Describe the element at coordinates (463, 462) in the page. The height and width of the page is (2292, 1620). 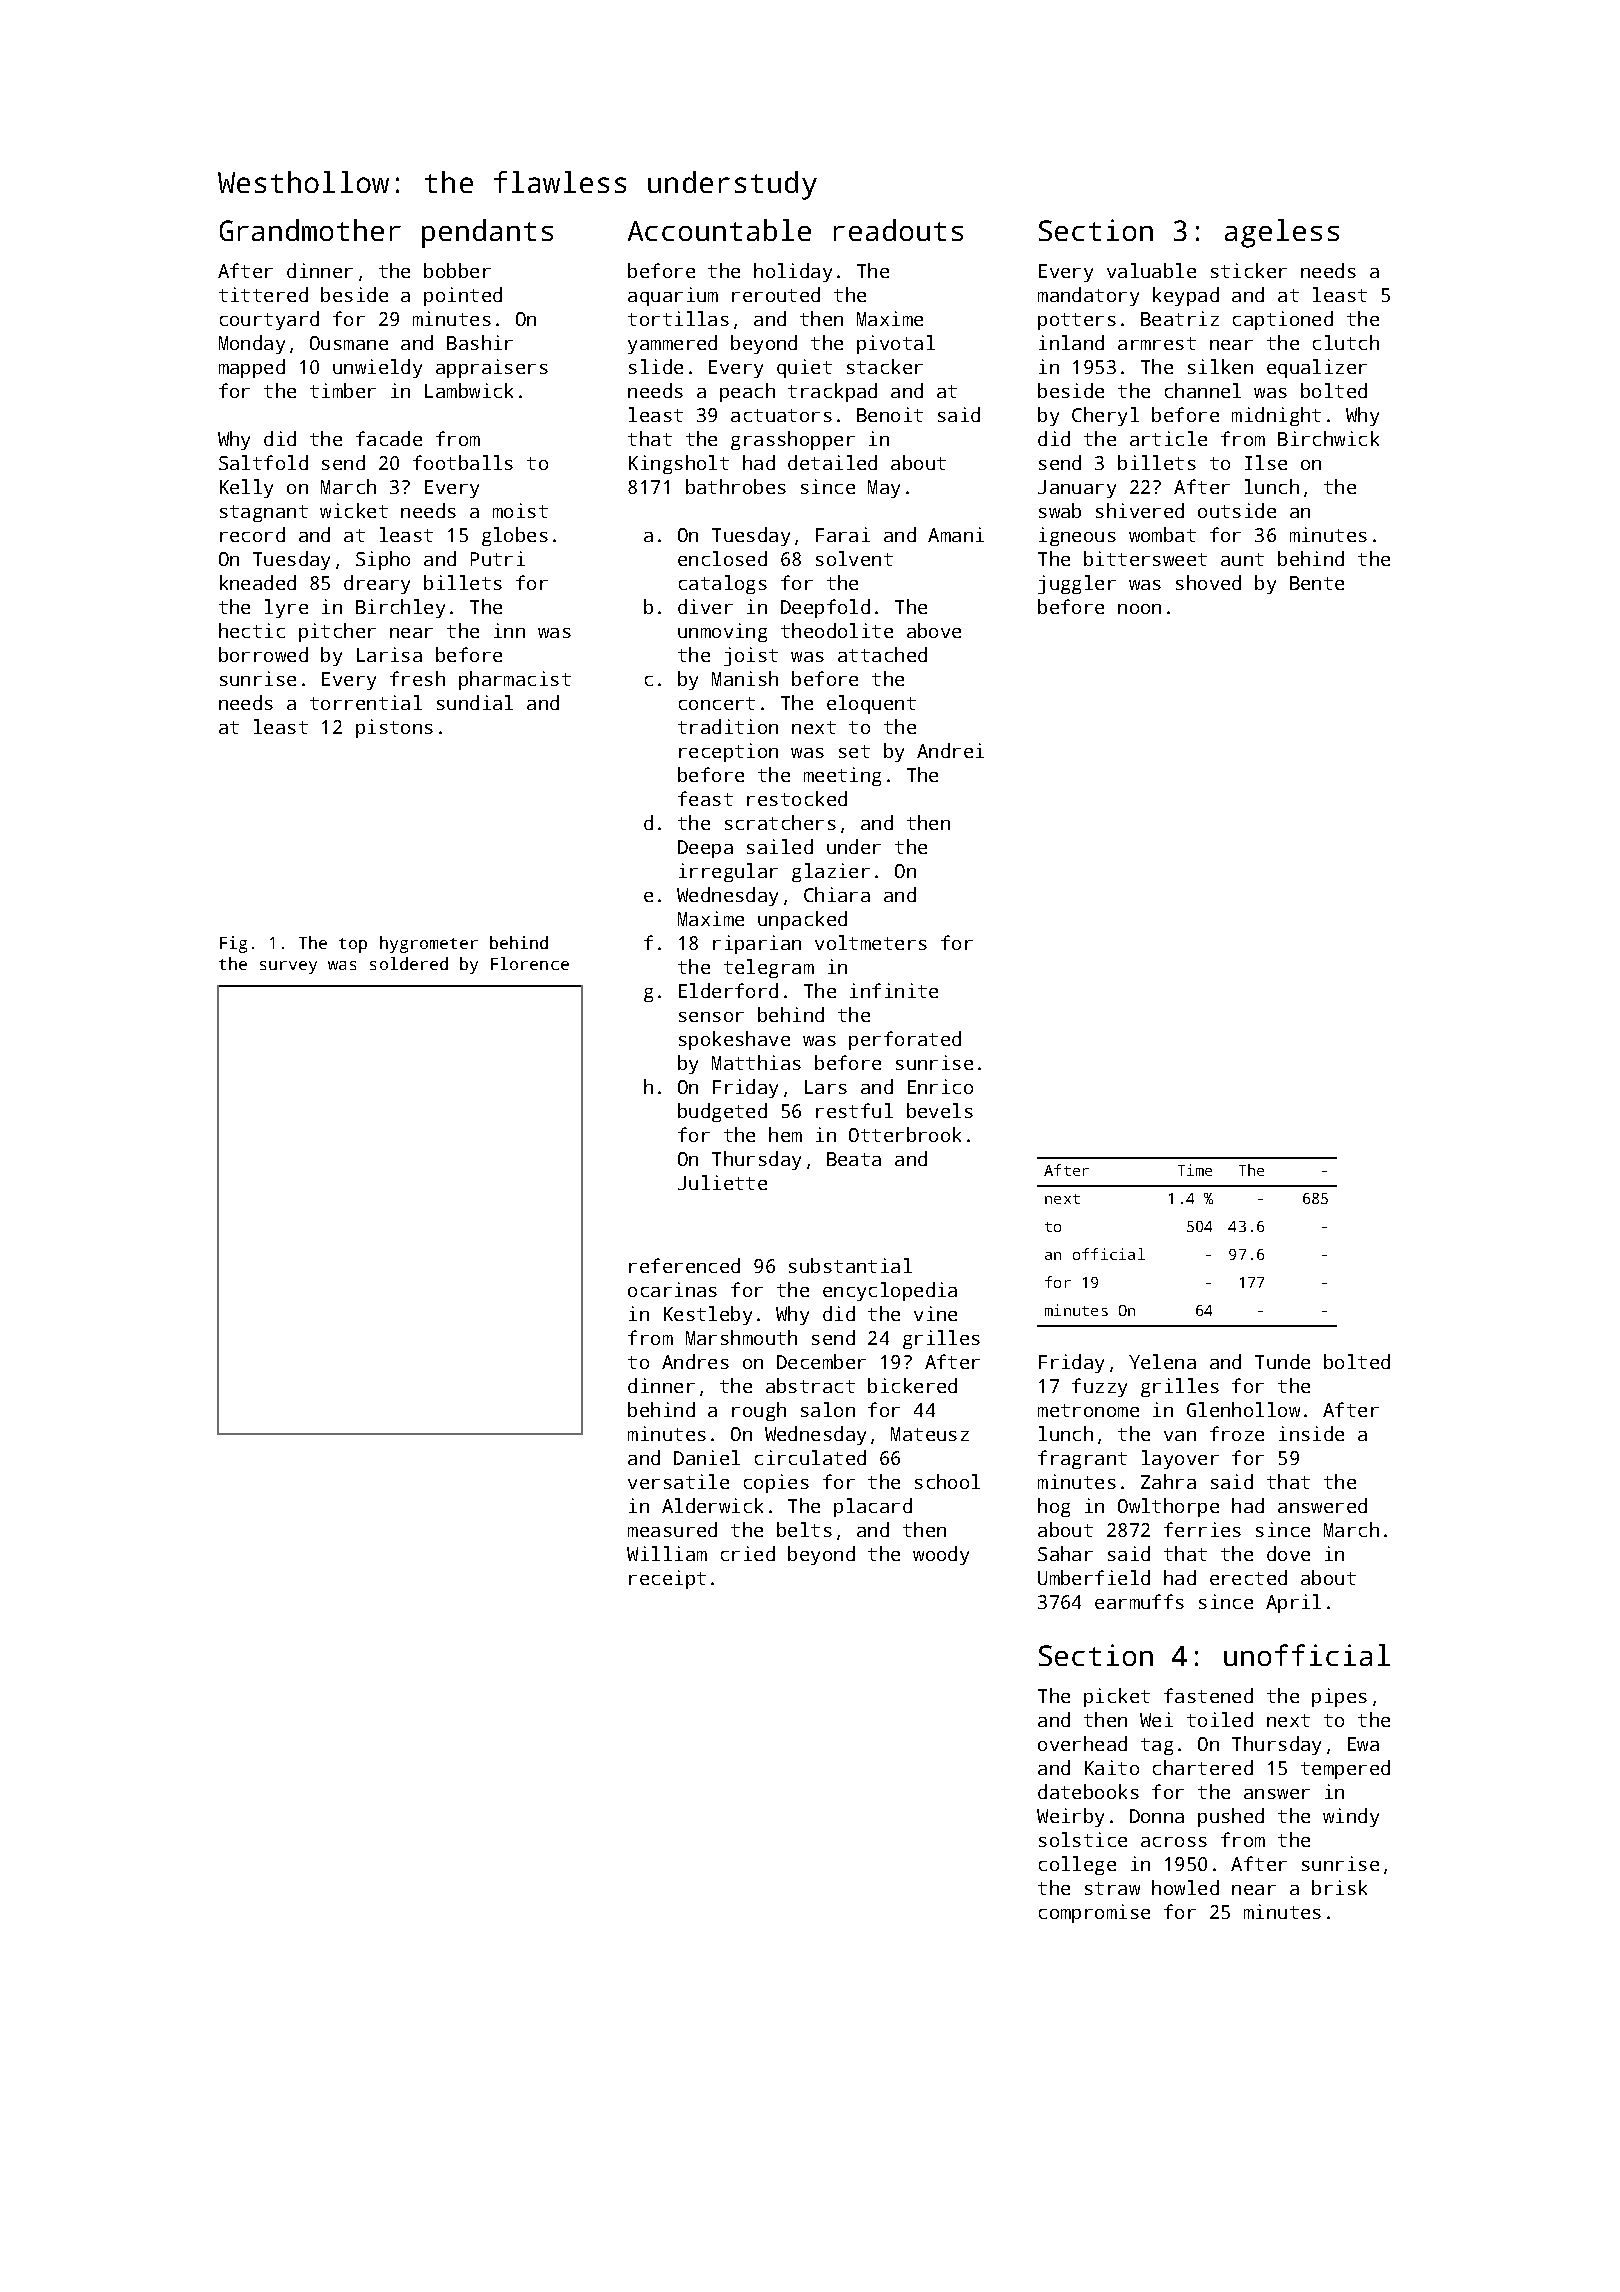
I see `footballs` at that location.
